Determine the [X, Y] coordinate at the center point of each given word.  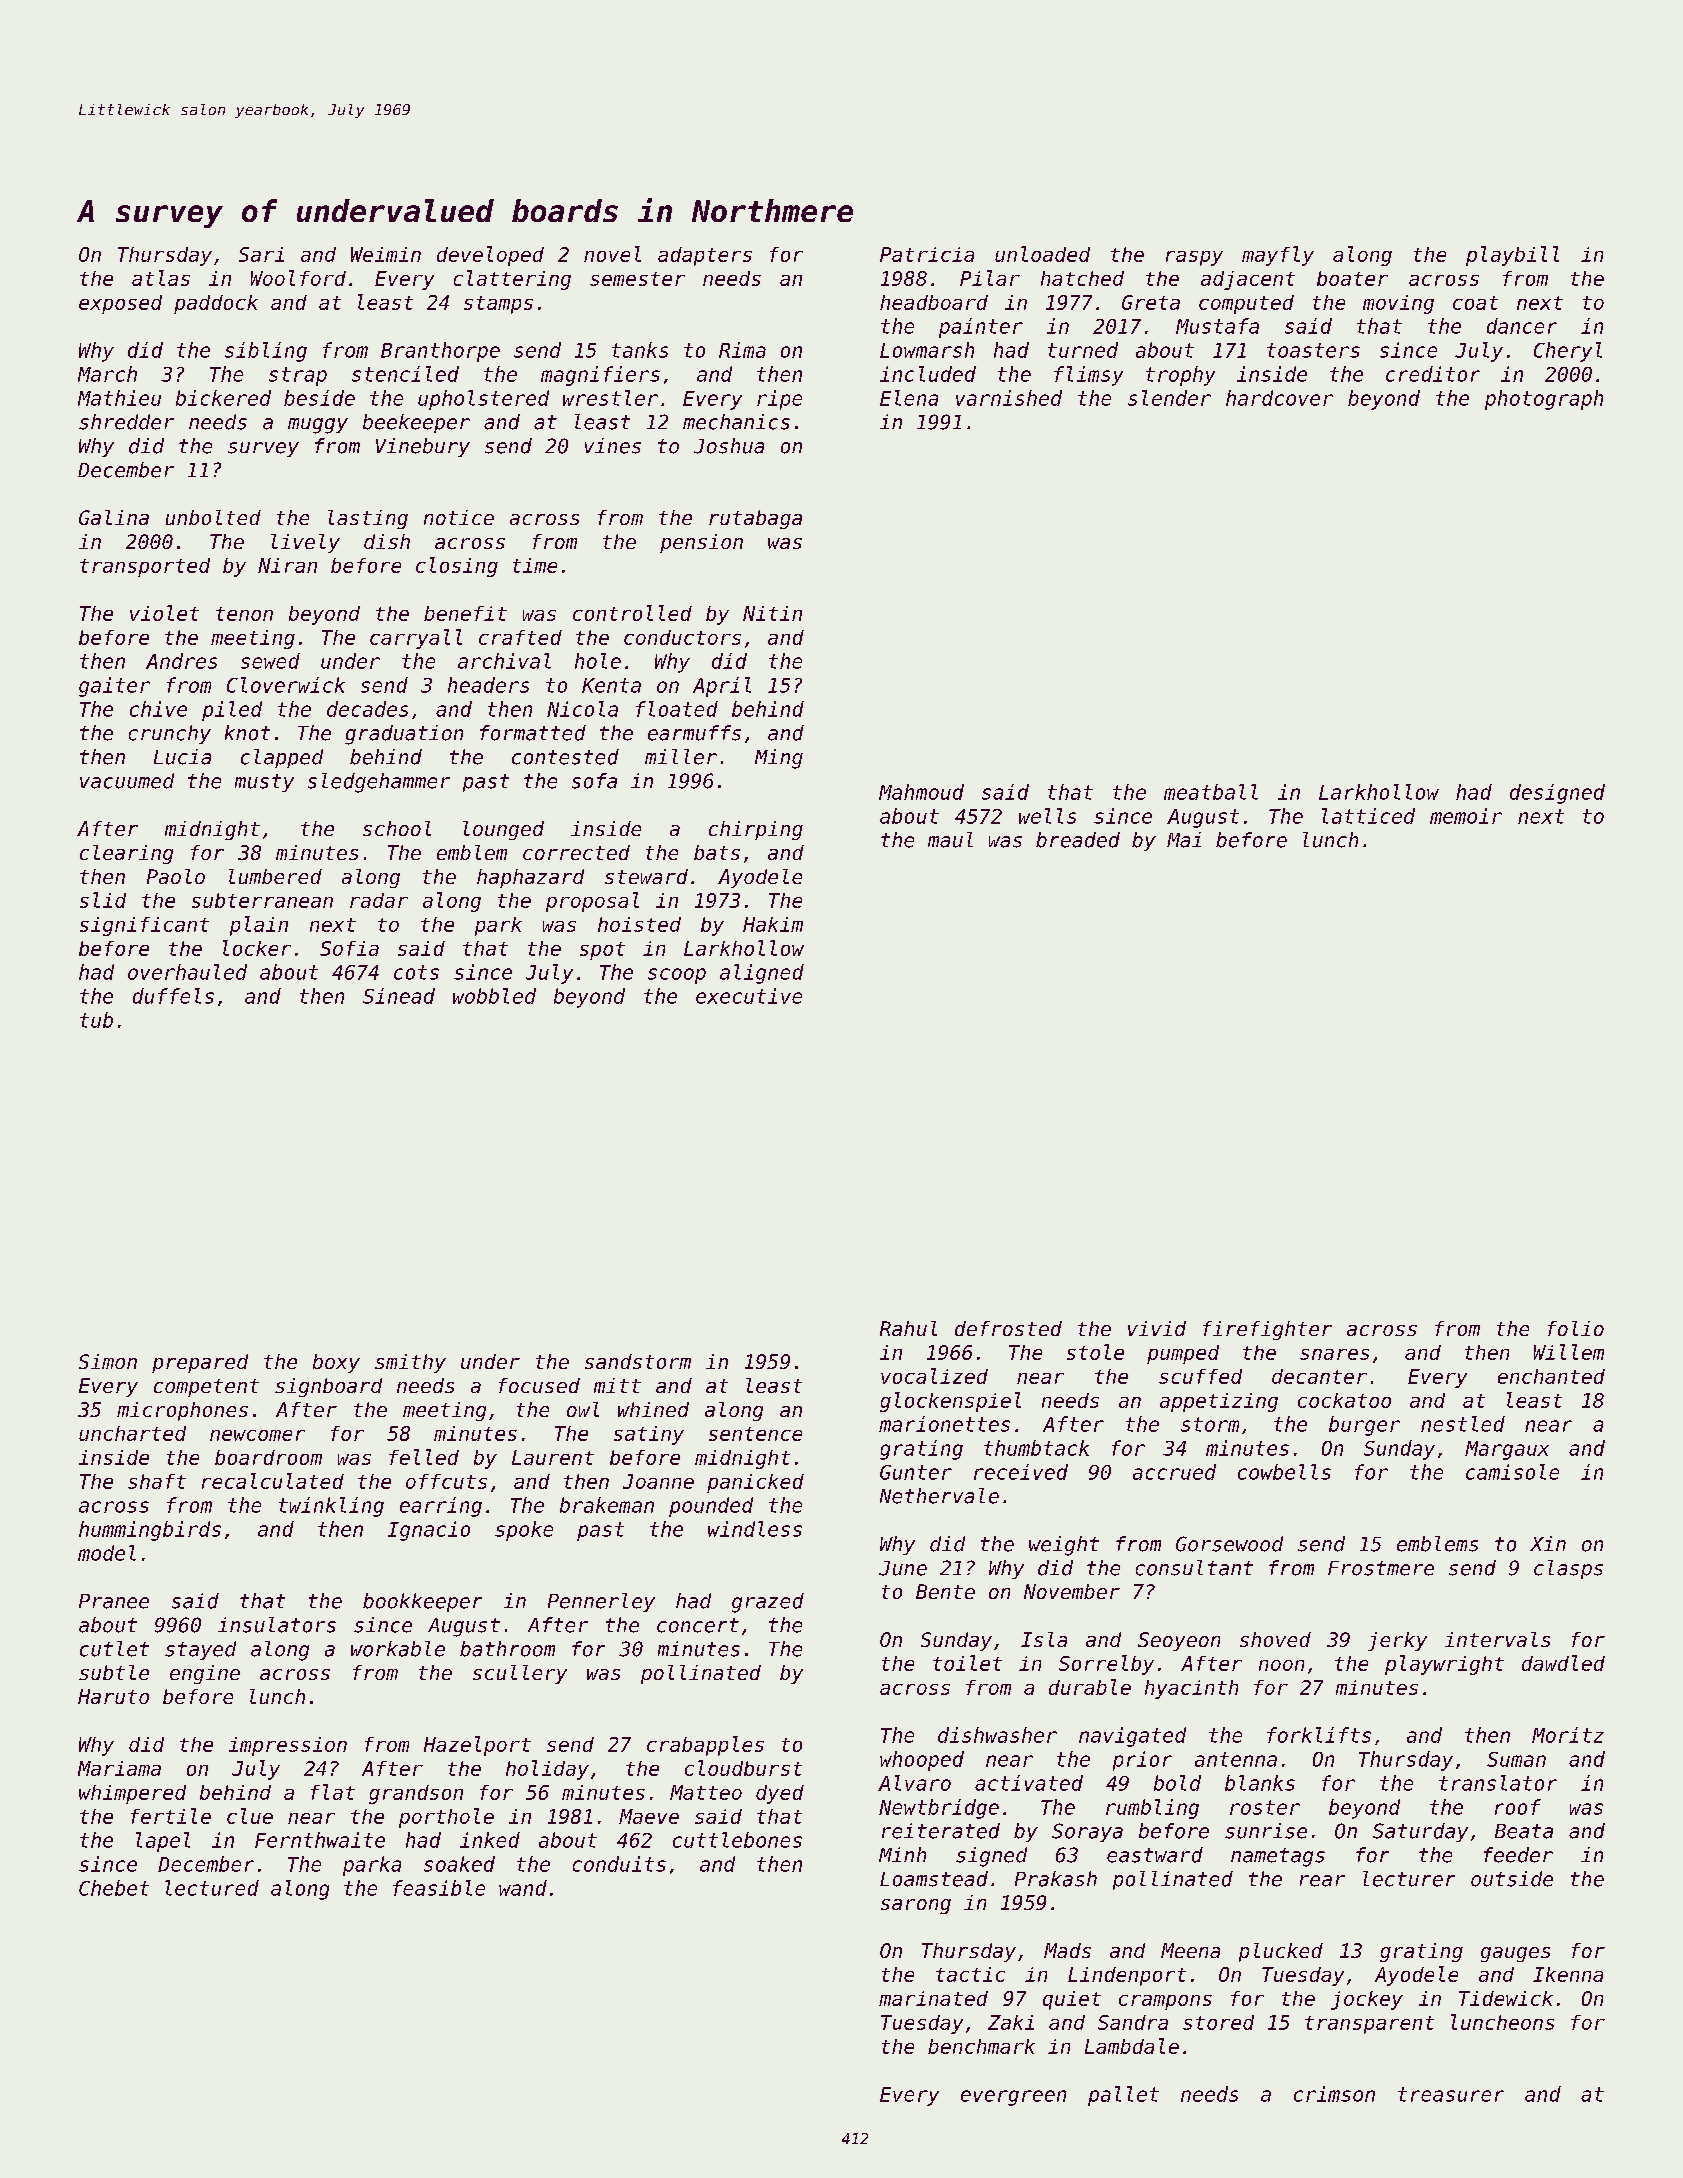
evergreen [1013, 2098]
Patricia [927, 254]
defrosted [1008, 1328]
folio [1576, 1328]
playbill [1512, 256]
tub [96, 1020]
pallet [1123, 2096]
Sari [261, 254]
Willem [1569, 1352]
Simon [108, 1361]
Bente [945, 1591]
